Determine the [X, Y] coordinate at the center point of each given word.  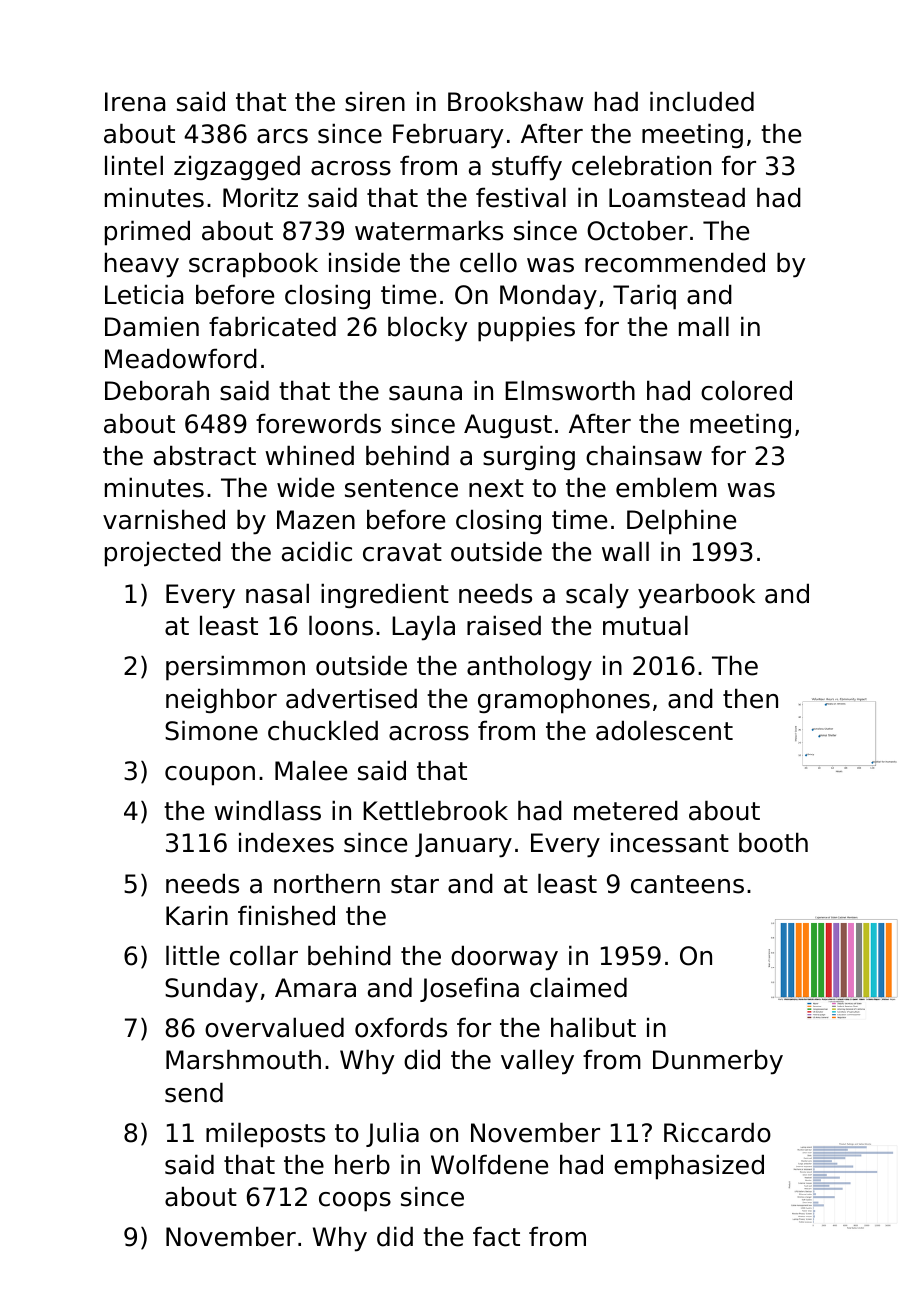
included [702, 101]
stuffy [527, 168]
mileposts [265, 1135]
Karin [197, 915]
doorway [504, 958]
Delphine [681, 522]
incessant [670, 842]
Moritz [260, 197]
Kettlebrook [435, 810]
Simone [211, 730]
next [496, 488]
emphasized [689, 1167]
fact [496, 1236]
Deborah [157, 390]
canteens [687, 884]
